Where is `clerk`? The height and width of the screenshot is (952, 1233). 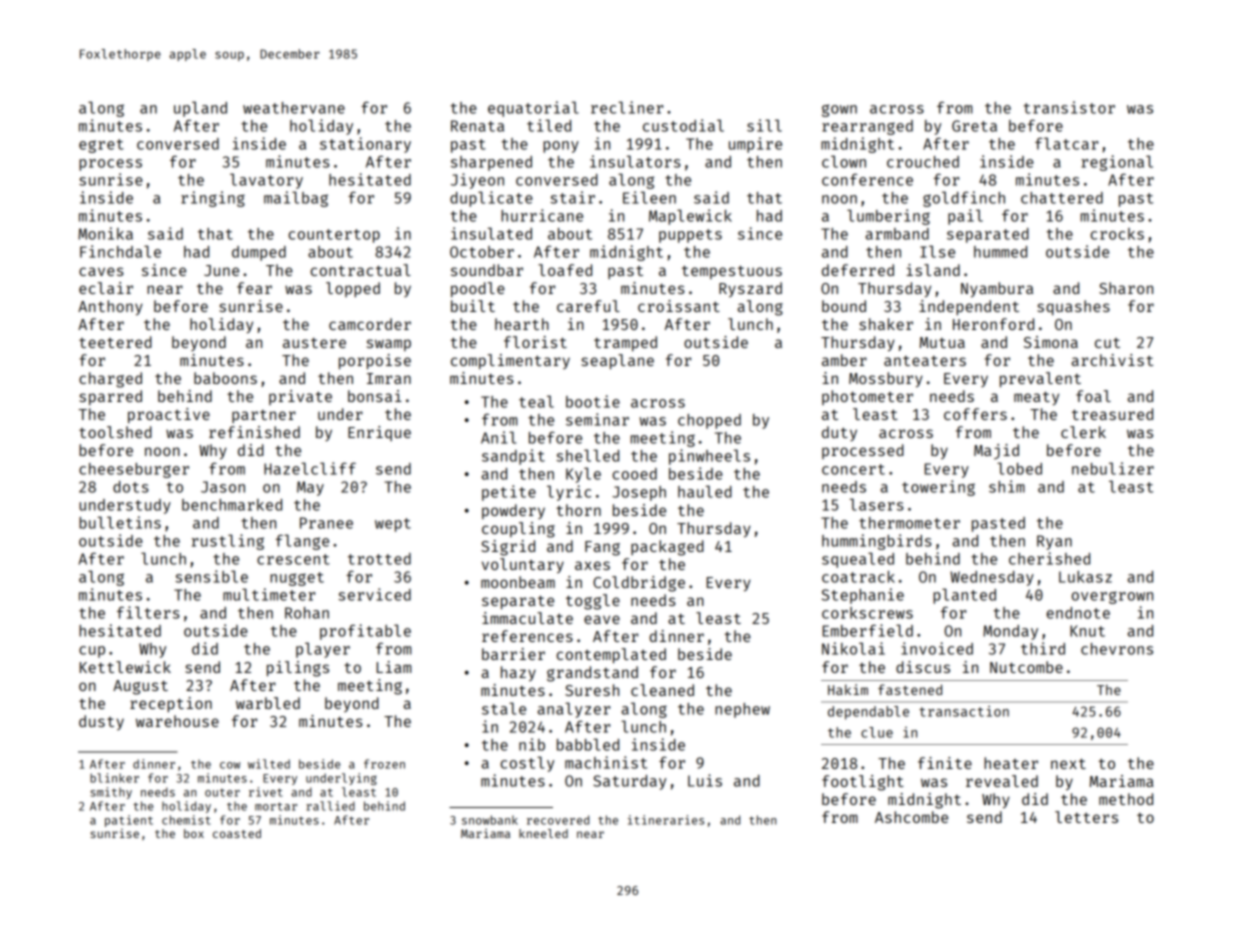 clerk is located at coordinates (1083, 432).
